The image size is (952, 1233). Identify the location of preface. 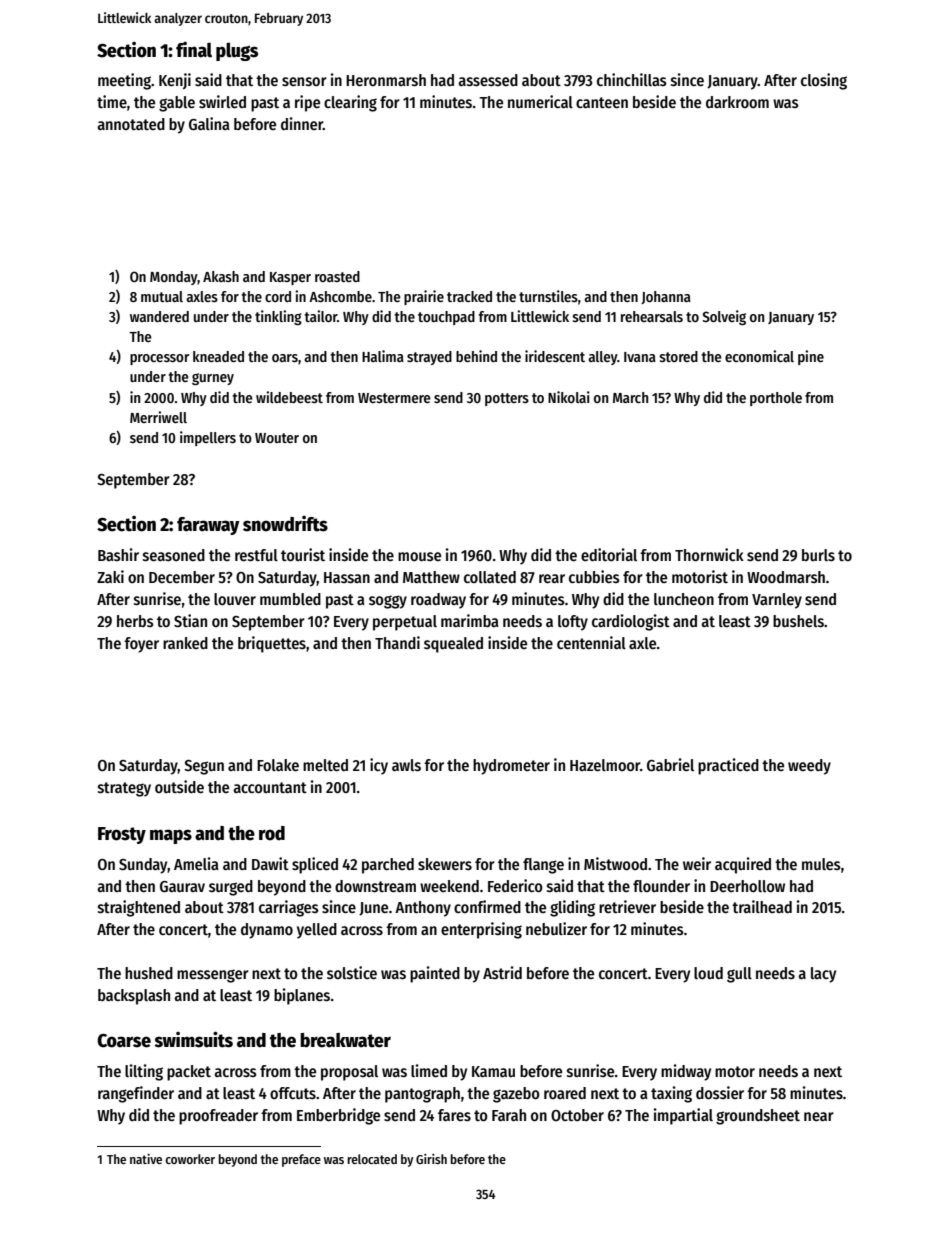
(301, 1160).
